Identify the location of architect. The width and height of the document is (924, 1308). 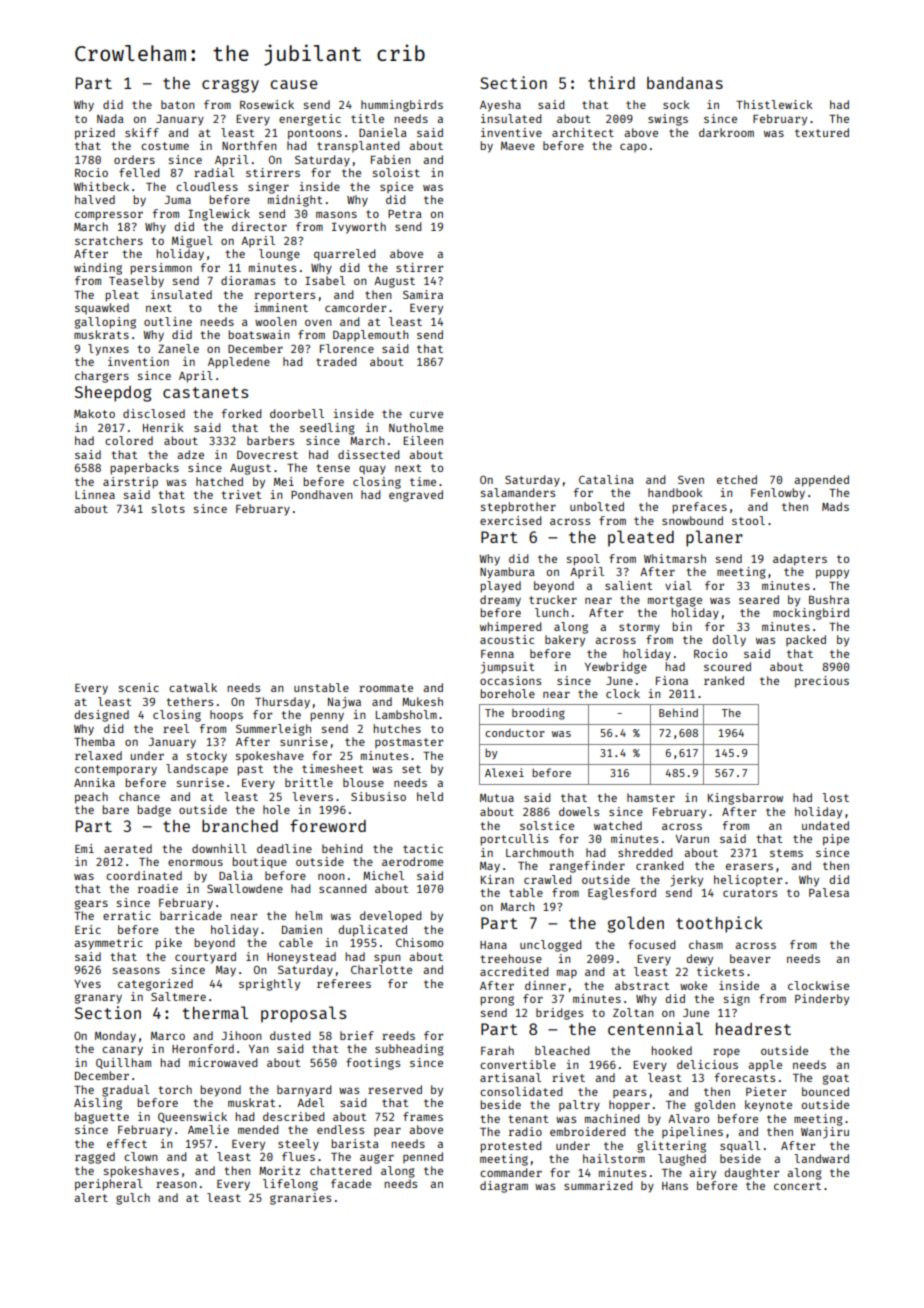
(583, 132).
